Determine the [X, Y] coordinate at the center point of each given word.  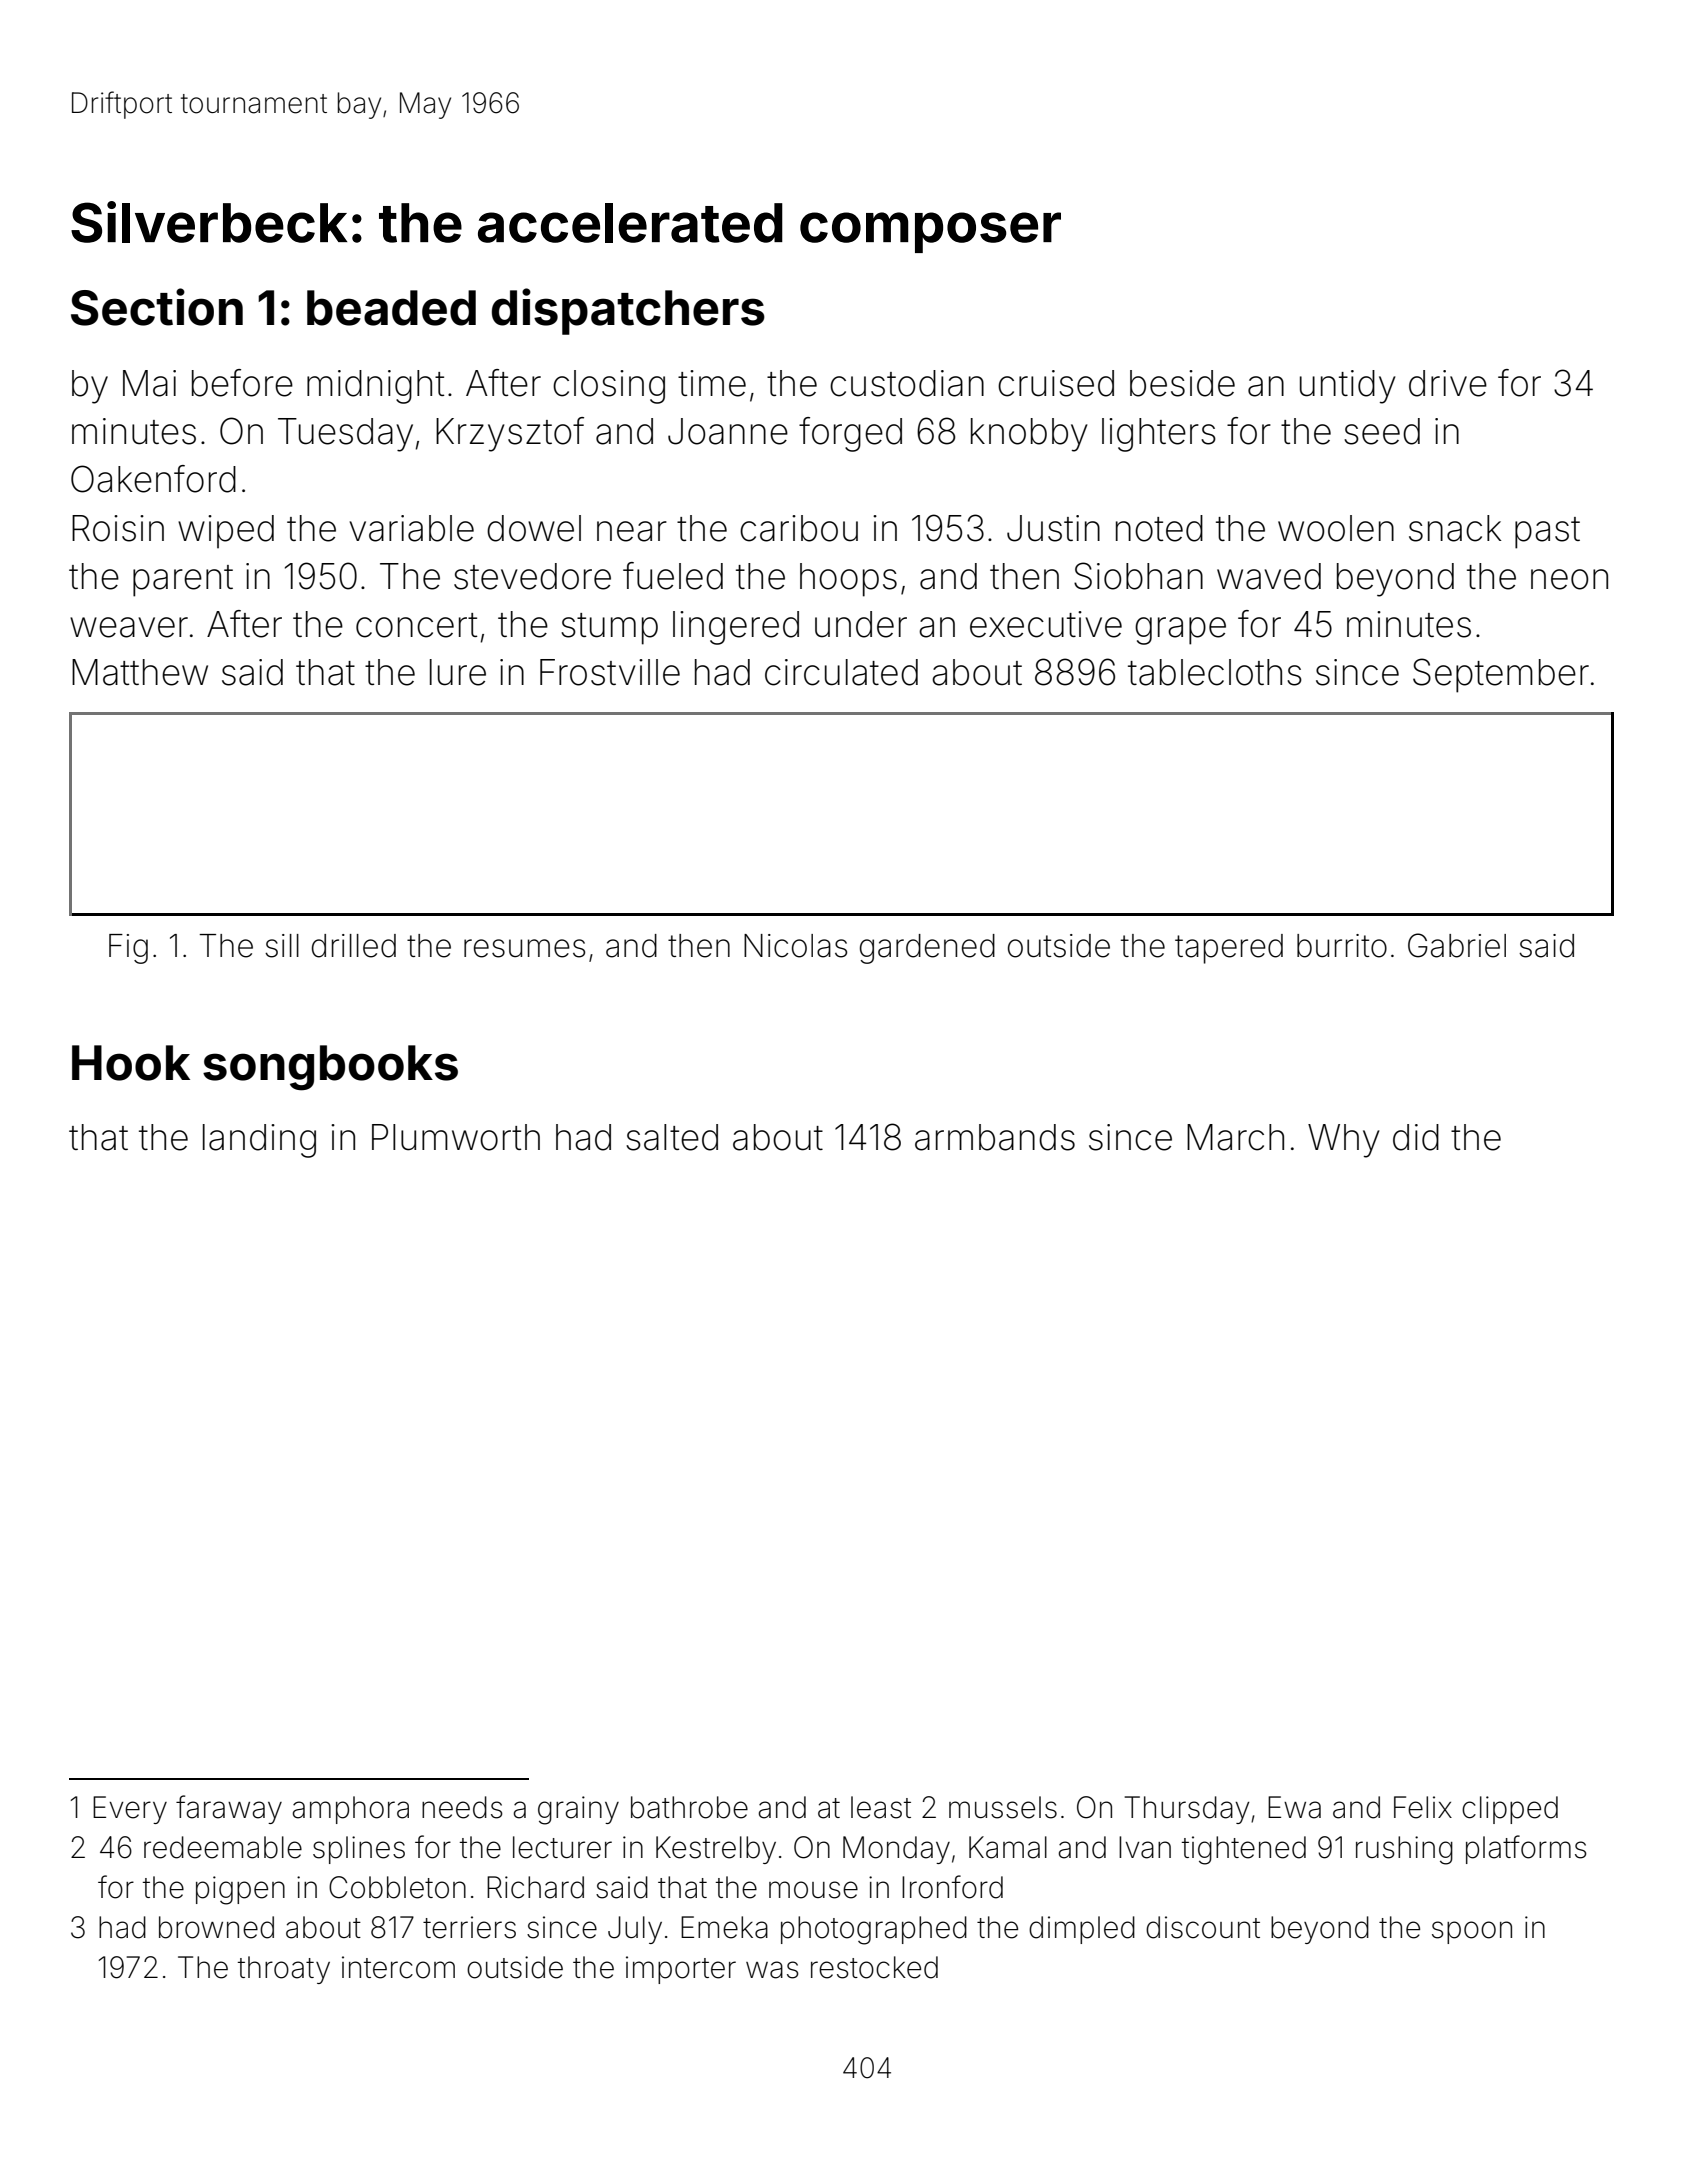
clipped [1510, 1810]
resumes [524, 948]
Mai [149, 383]
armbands [995, 1137]
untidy [1347, 387]
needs [462, 1807]
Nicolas [795, 946]
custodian [907, 383]
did [1416, 1137]
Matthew [140, 672]
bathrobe [689, 1807]
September [1501, 675]
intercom [398, 1967]
